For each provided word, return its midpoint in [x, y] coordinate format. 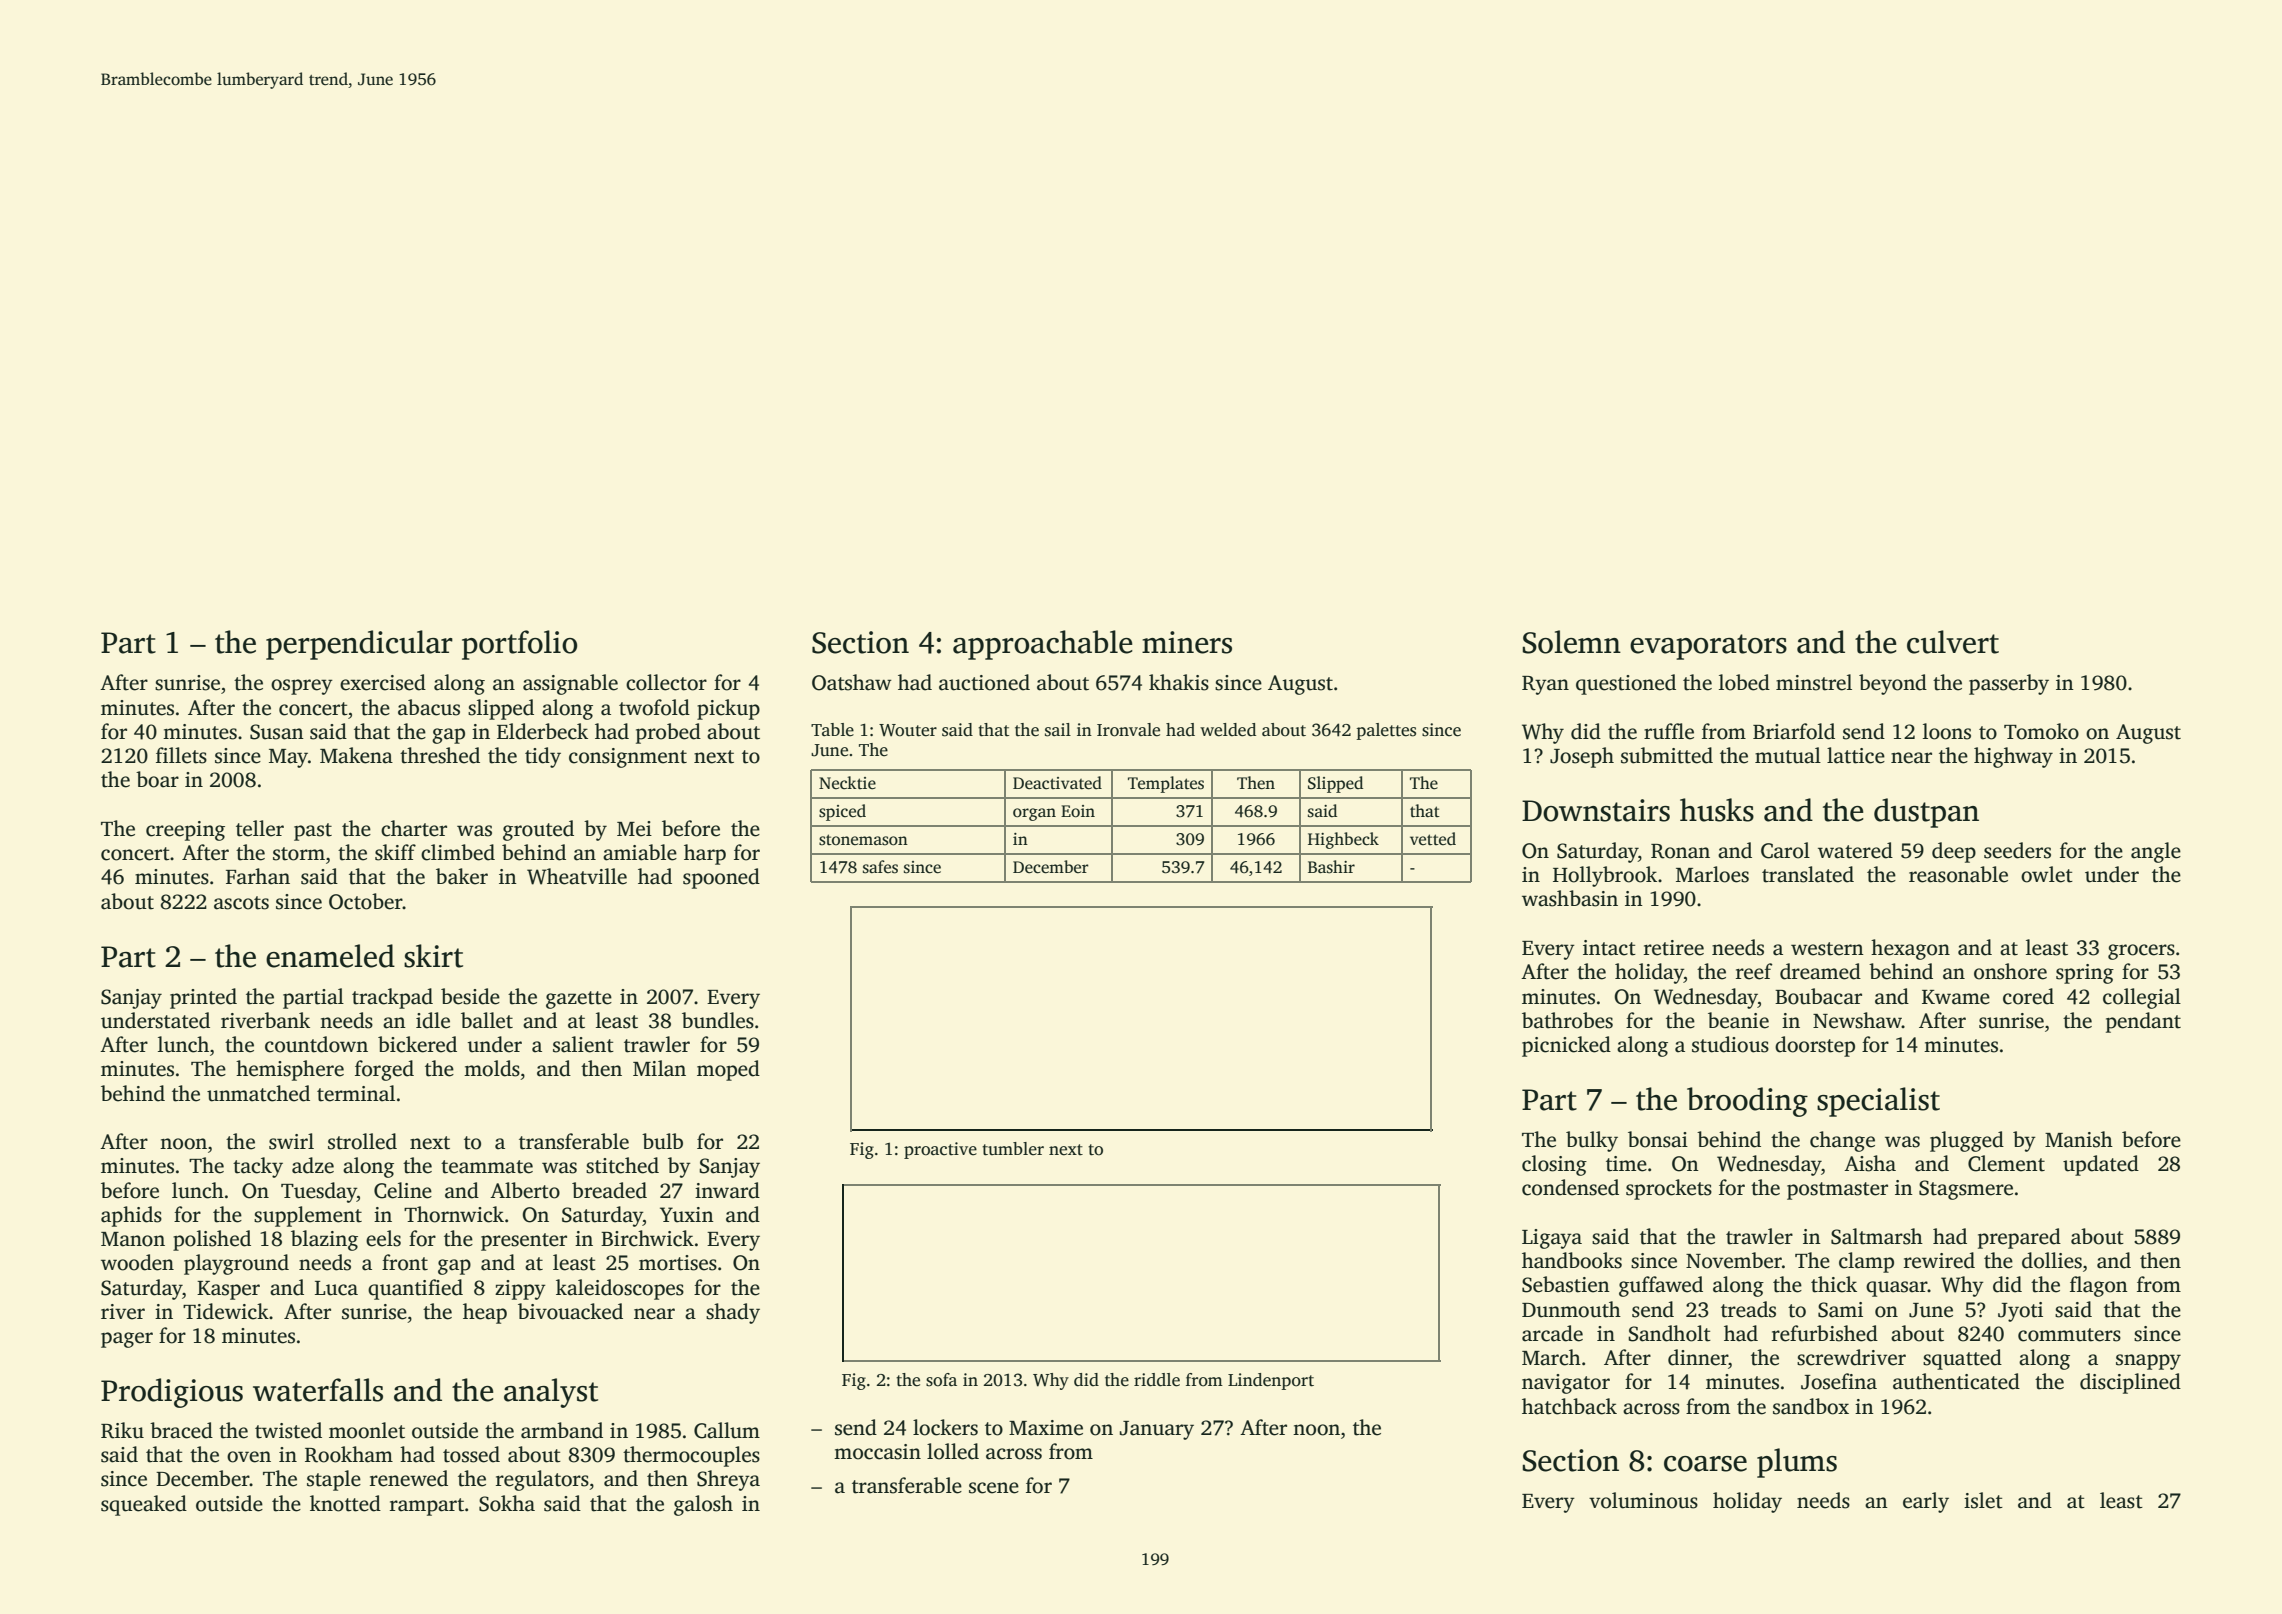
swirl [291, 1141]
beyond [1893, 684]
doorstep [1815, 1046]
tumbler [1013, 1149]
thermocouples [691, 1456]
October [366, 901]
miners [1187, 642]
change [1842, 1141]
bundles [718, 1020]
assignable [570, 684]
